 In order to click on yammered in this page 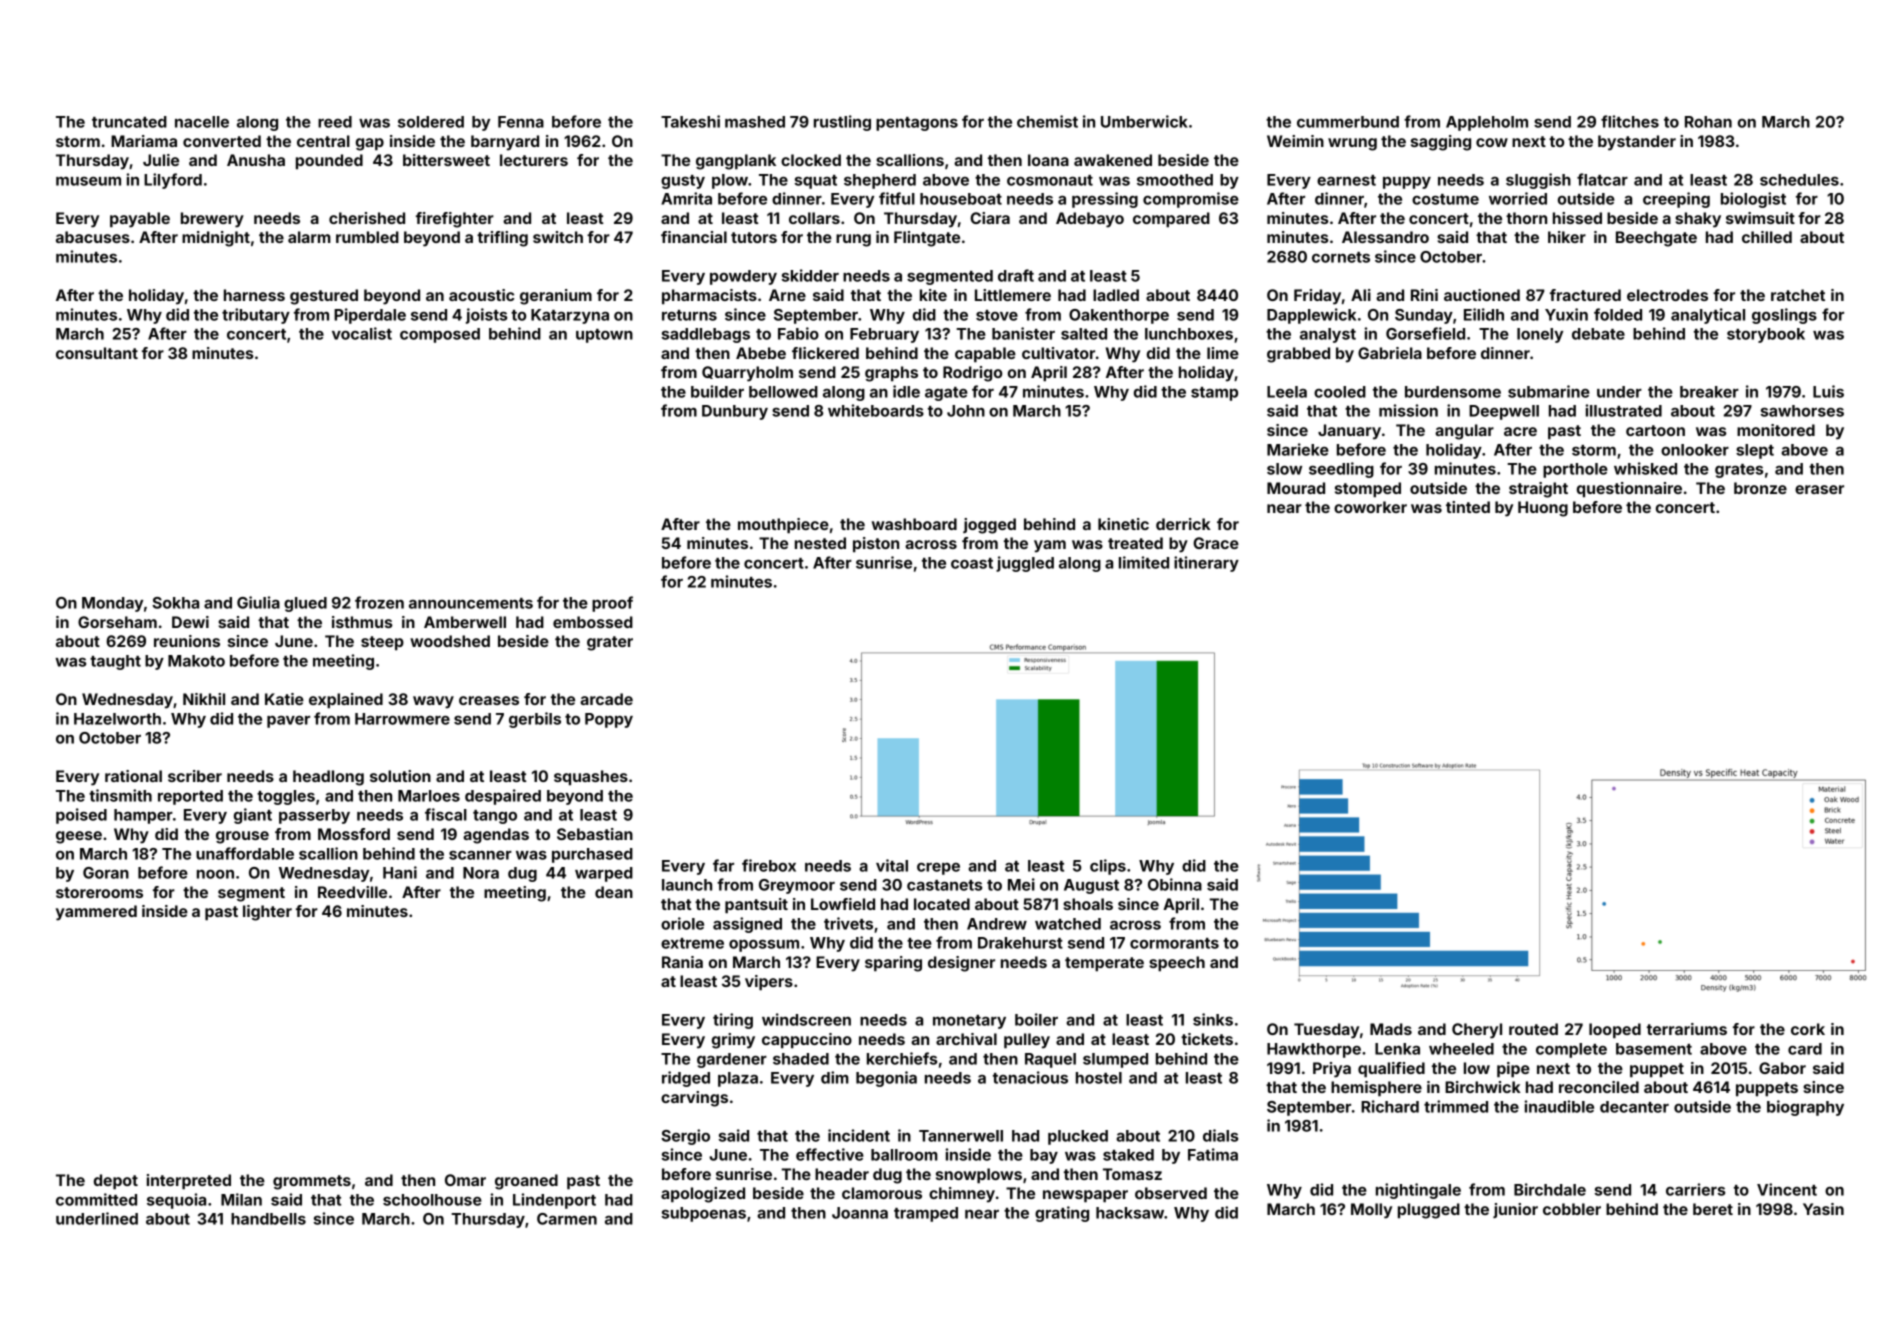, I will do `click(96, 913)`.
